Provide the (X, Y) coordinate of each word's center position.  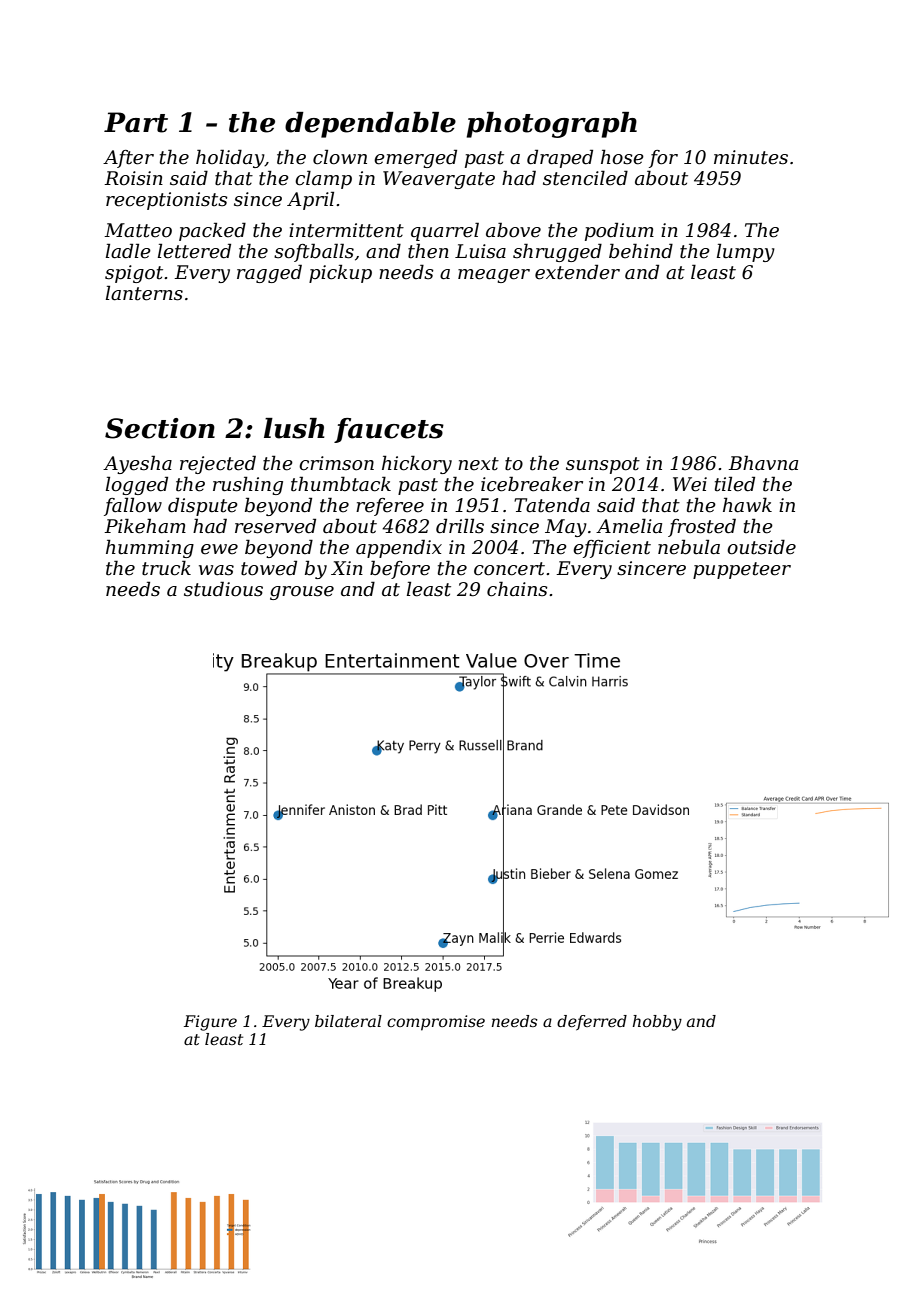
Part (136, 122)
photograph (552, 125)
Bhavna (763, 463)
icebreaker (532, 484)
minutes (751, 157)
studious (223, 589)
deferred (592, 1022)
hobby (657, 1023)
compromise (436, 1023)
